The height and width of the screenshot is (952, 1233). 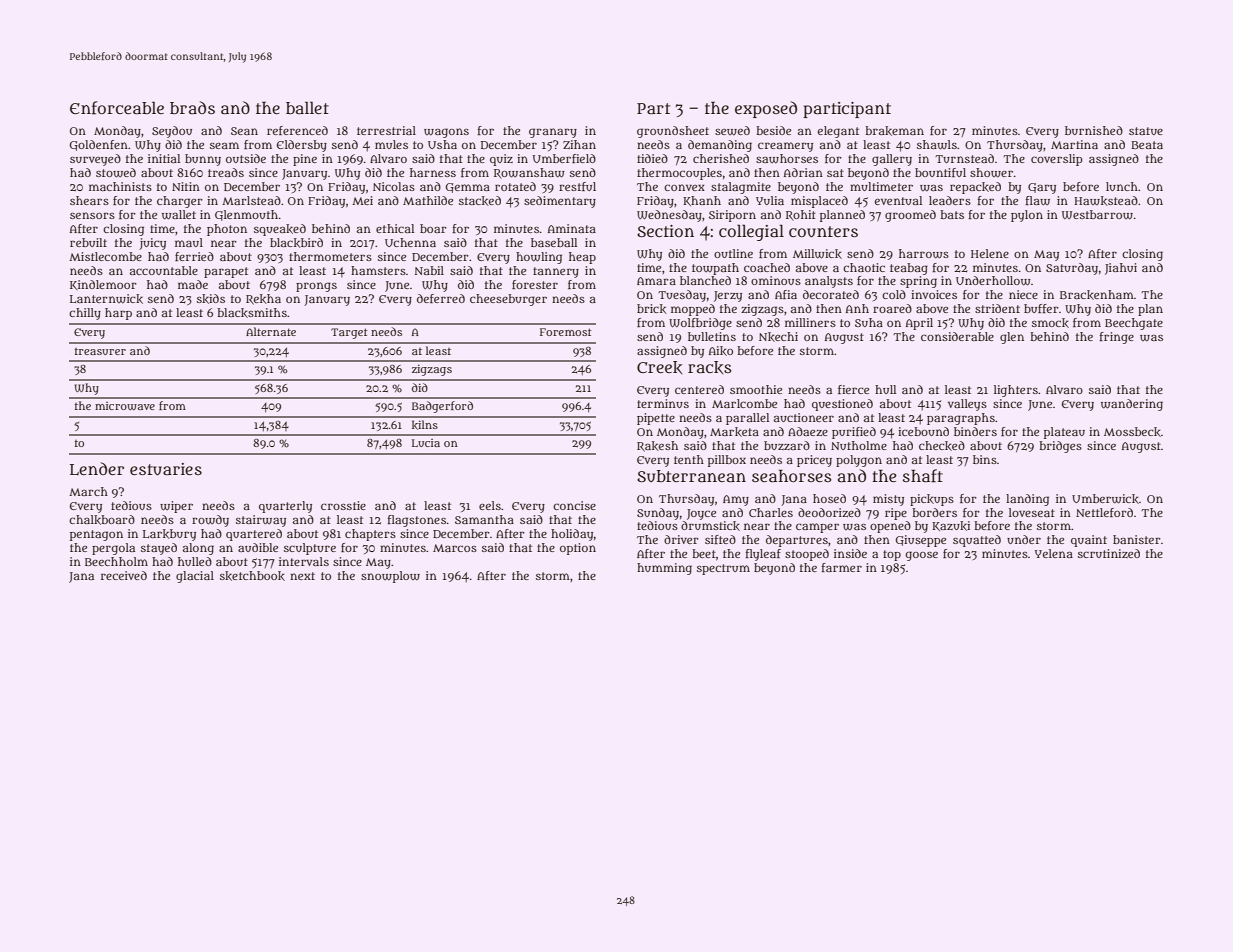 I want to click on Wednesday, so click(x=669, y=216).
